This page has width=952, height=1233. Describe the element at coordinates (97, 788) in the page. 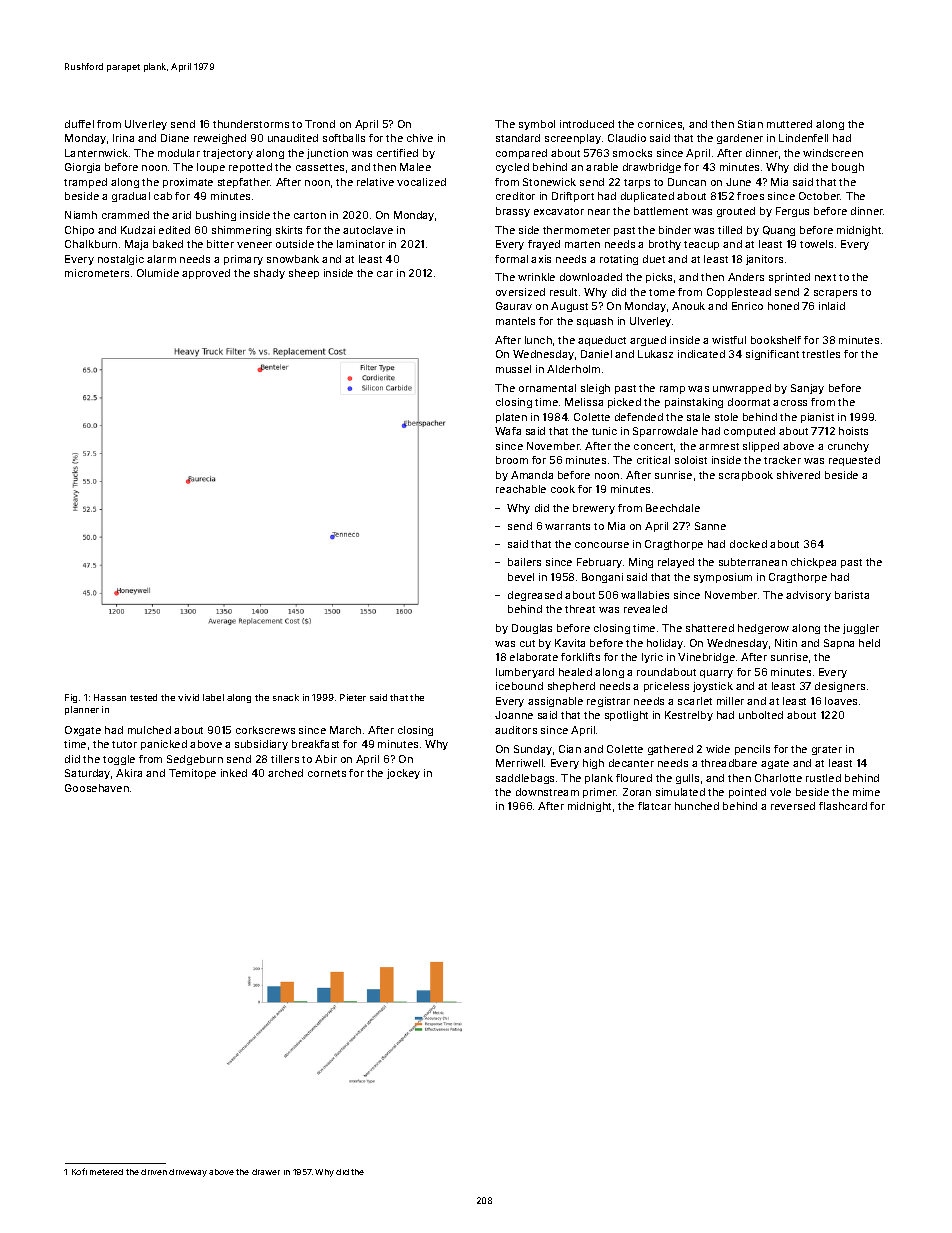

I see `Goosehaven` at that location.
